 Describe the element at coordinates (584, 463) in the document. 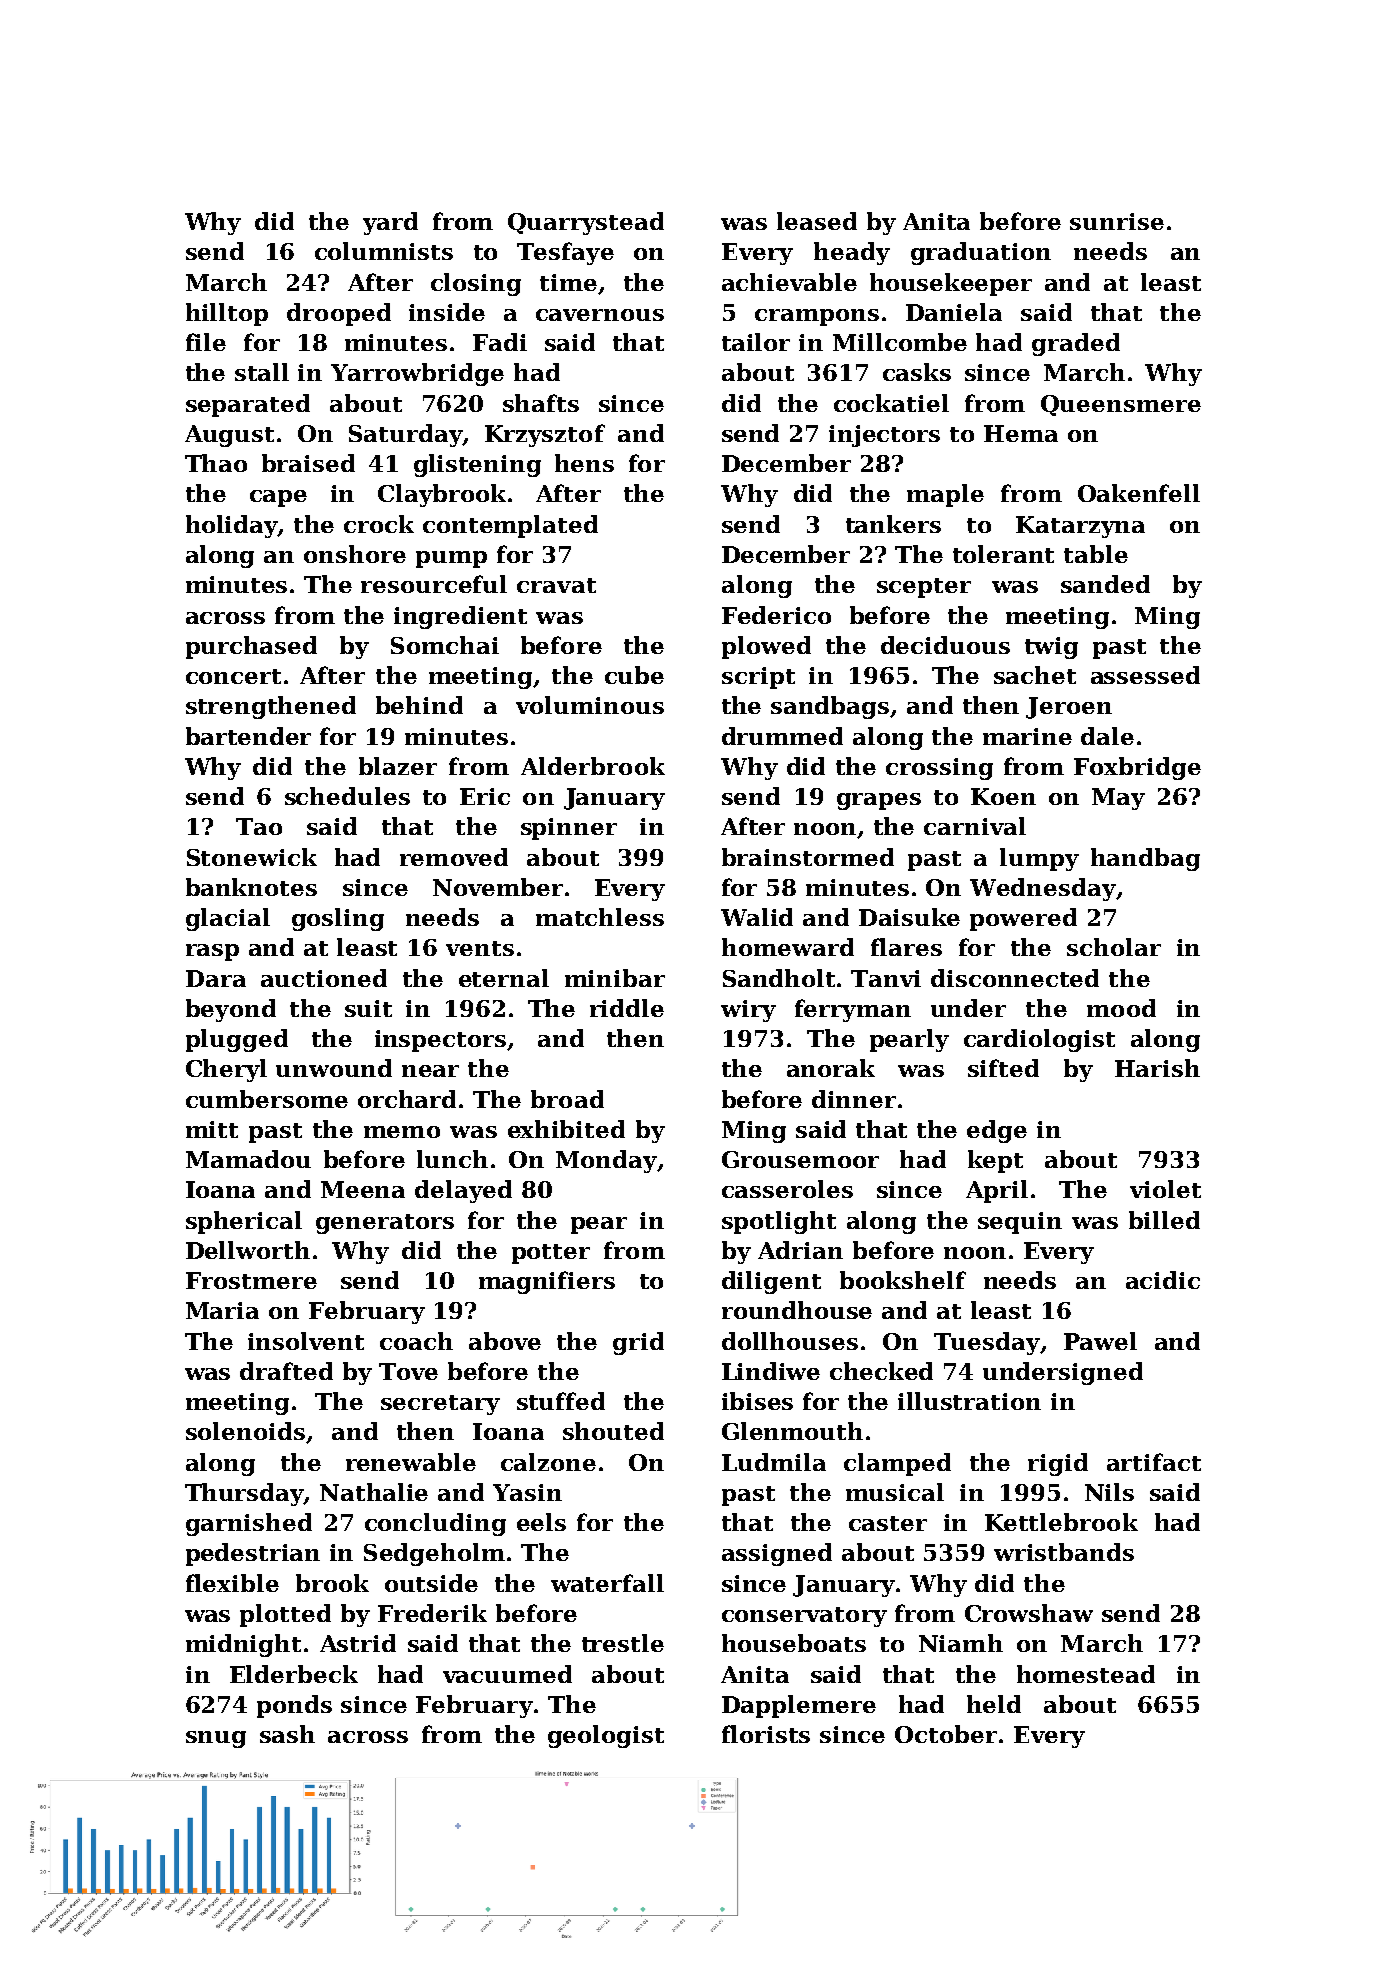

I see `hens` at that location.
